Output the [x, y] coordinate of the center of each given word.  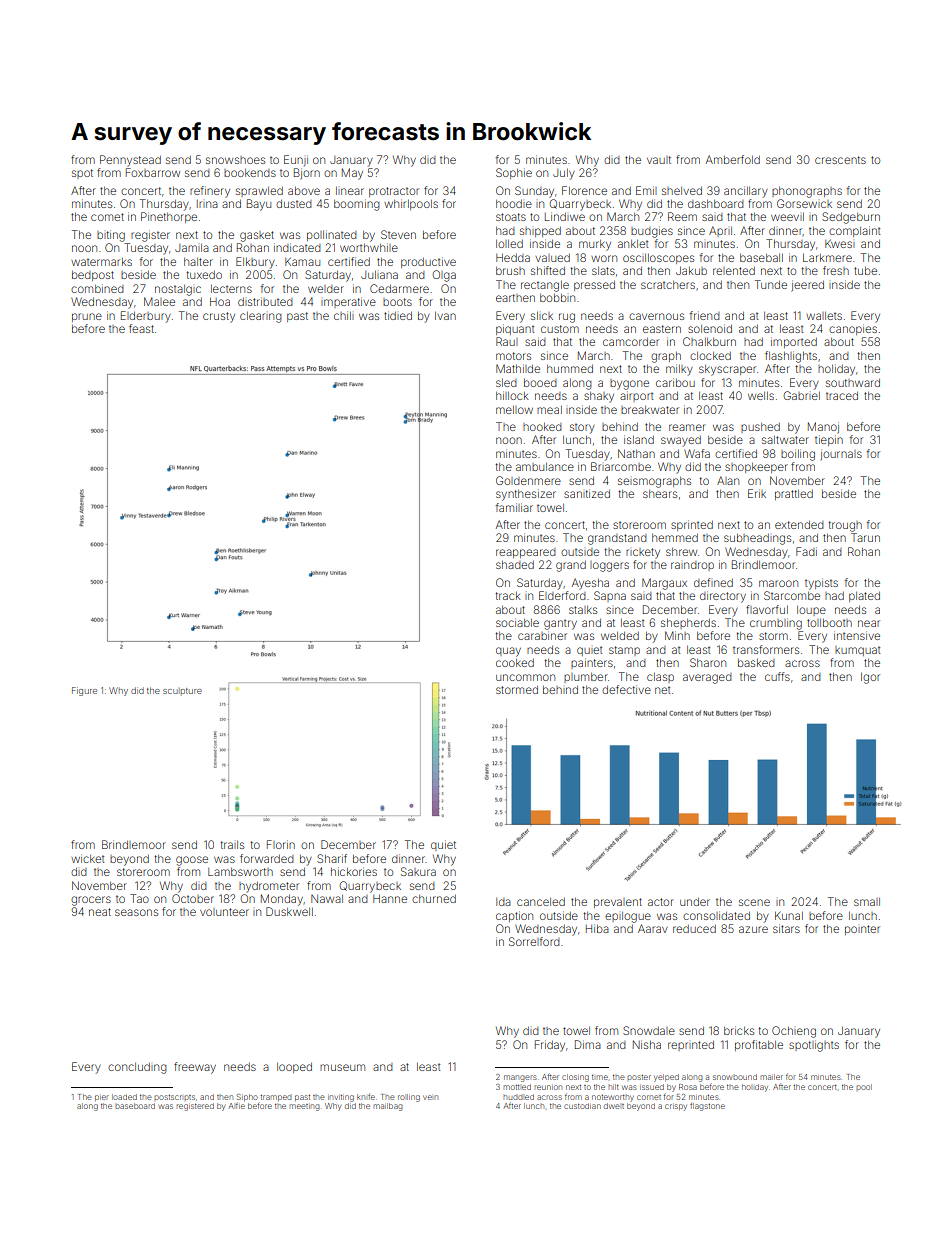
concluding [137, 1068]
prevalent [618, 903]
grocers [91, 901]
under [695, 902]
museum [342, 1067]
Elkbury [255, 263]
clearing [261, 317]
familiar [514, 507]
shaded [515, 565]
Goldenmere [528, 480]
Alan [728, 480]
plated [864, 597]
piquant [515, 329]
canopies [853, 329]
